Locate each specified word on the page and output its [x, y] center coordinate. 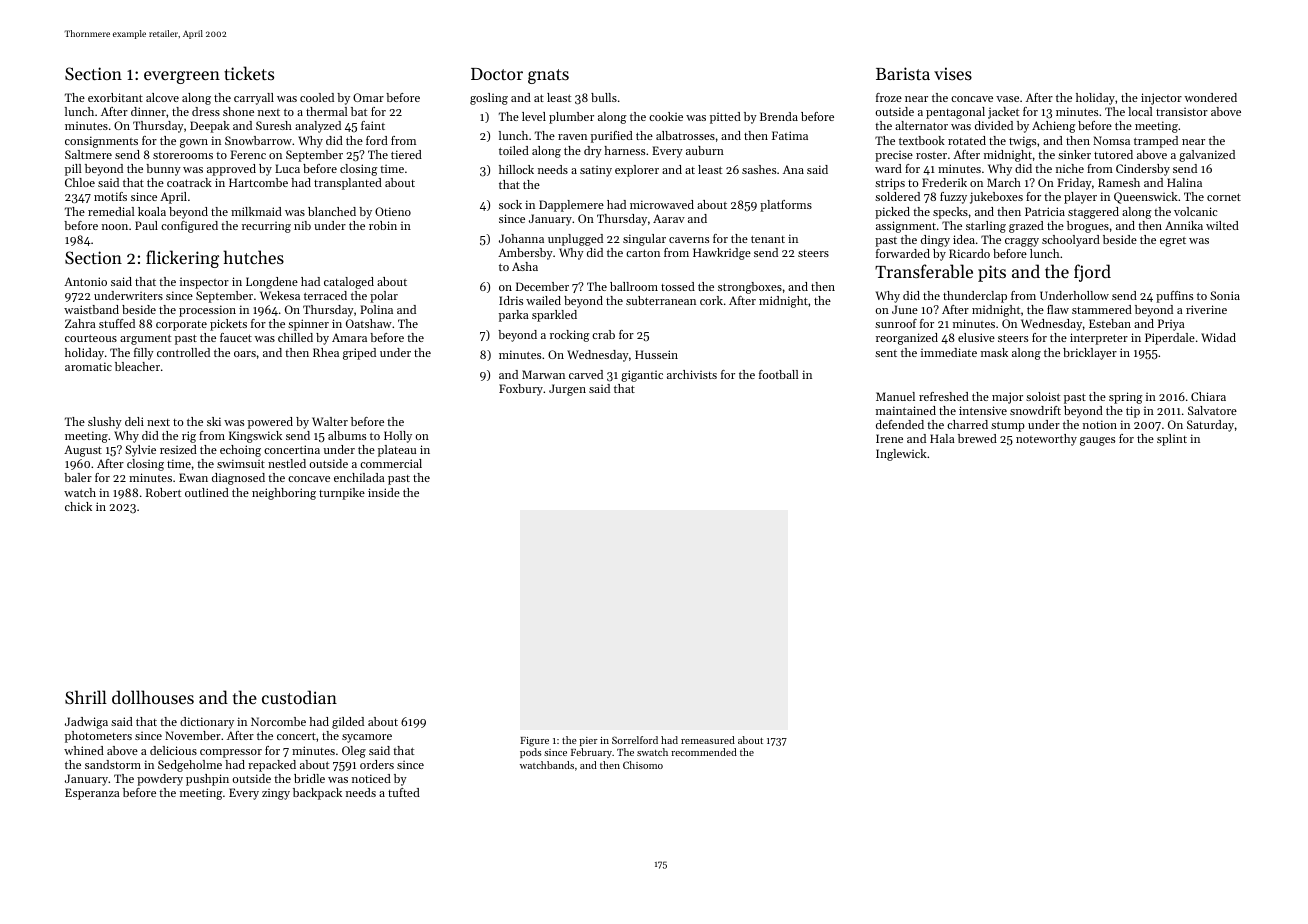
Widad [1218, 337]
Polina [376, 309]
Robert [163, 492]
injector [1161, 99]
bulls [604, 97]
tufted [404, 792]
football [779, 374]
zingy [276, 794]
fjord [1092, 273]
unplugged [575, 240]
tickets [249, 73]
